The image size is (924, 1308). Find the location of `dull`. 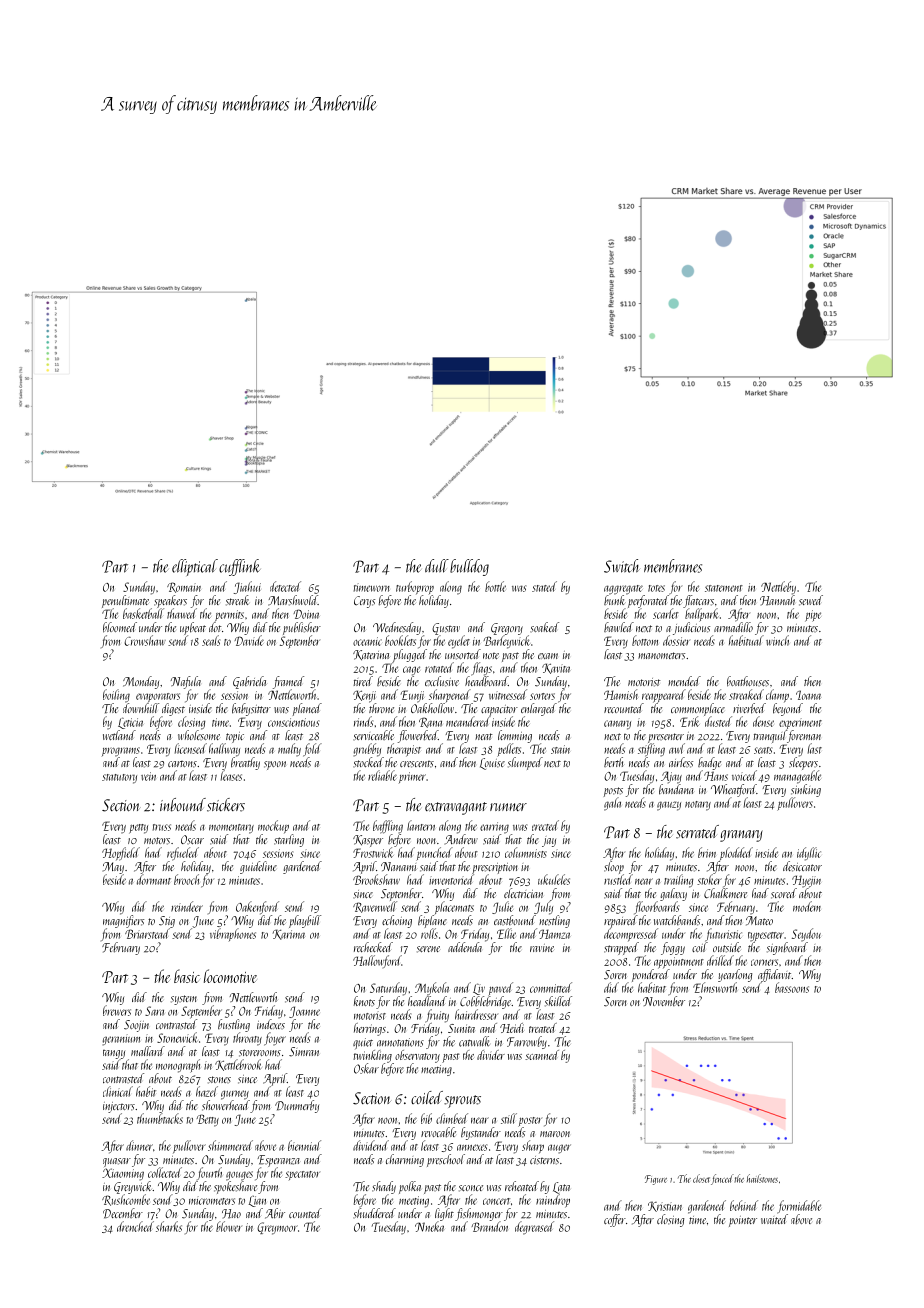

dull is located at coordinates (437, 566).
